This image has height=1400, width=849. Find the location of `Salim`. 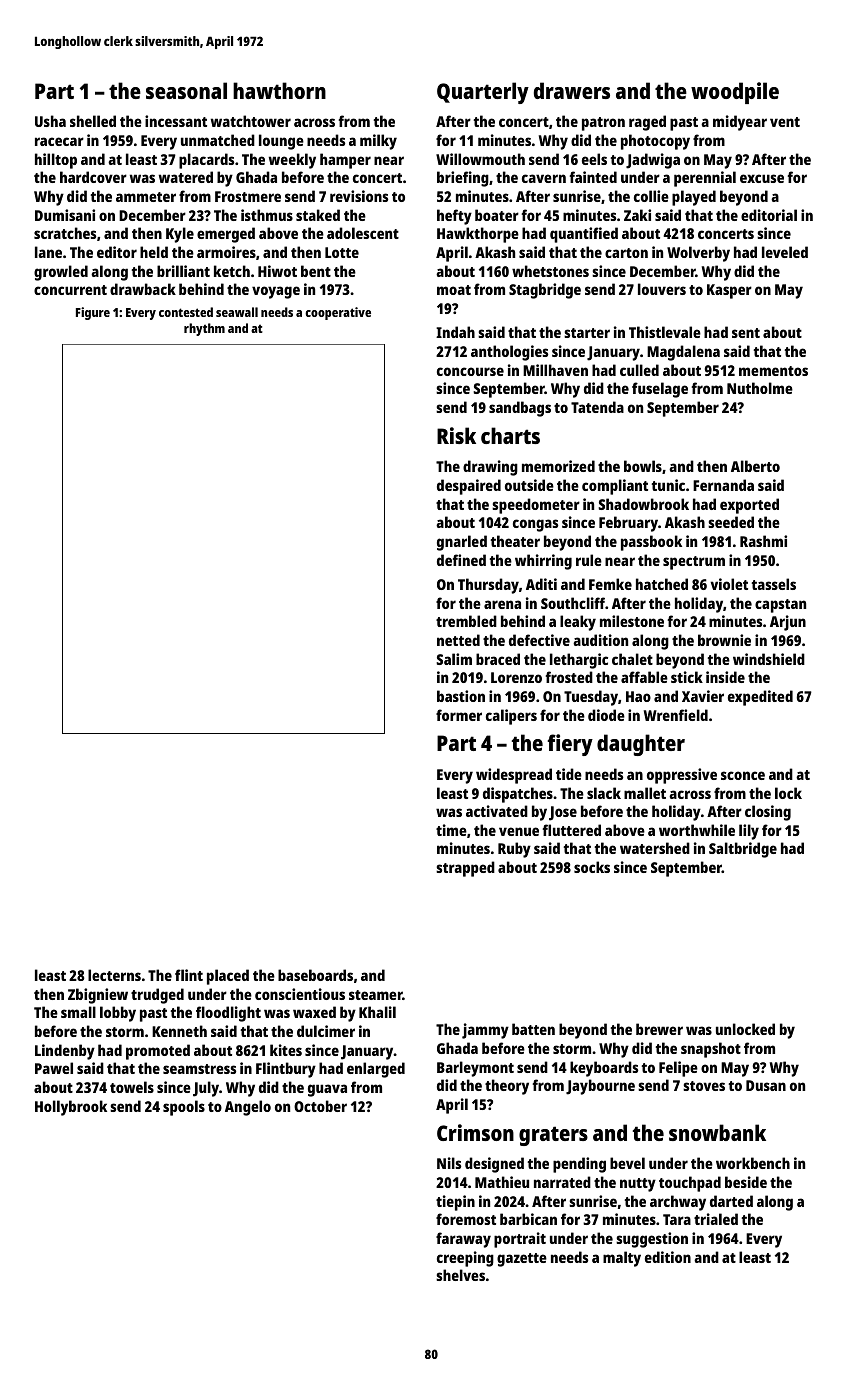

Salim is located at coordinates (454, 659).
